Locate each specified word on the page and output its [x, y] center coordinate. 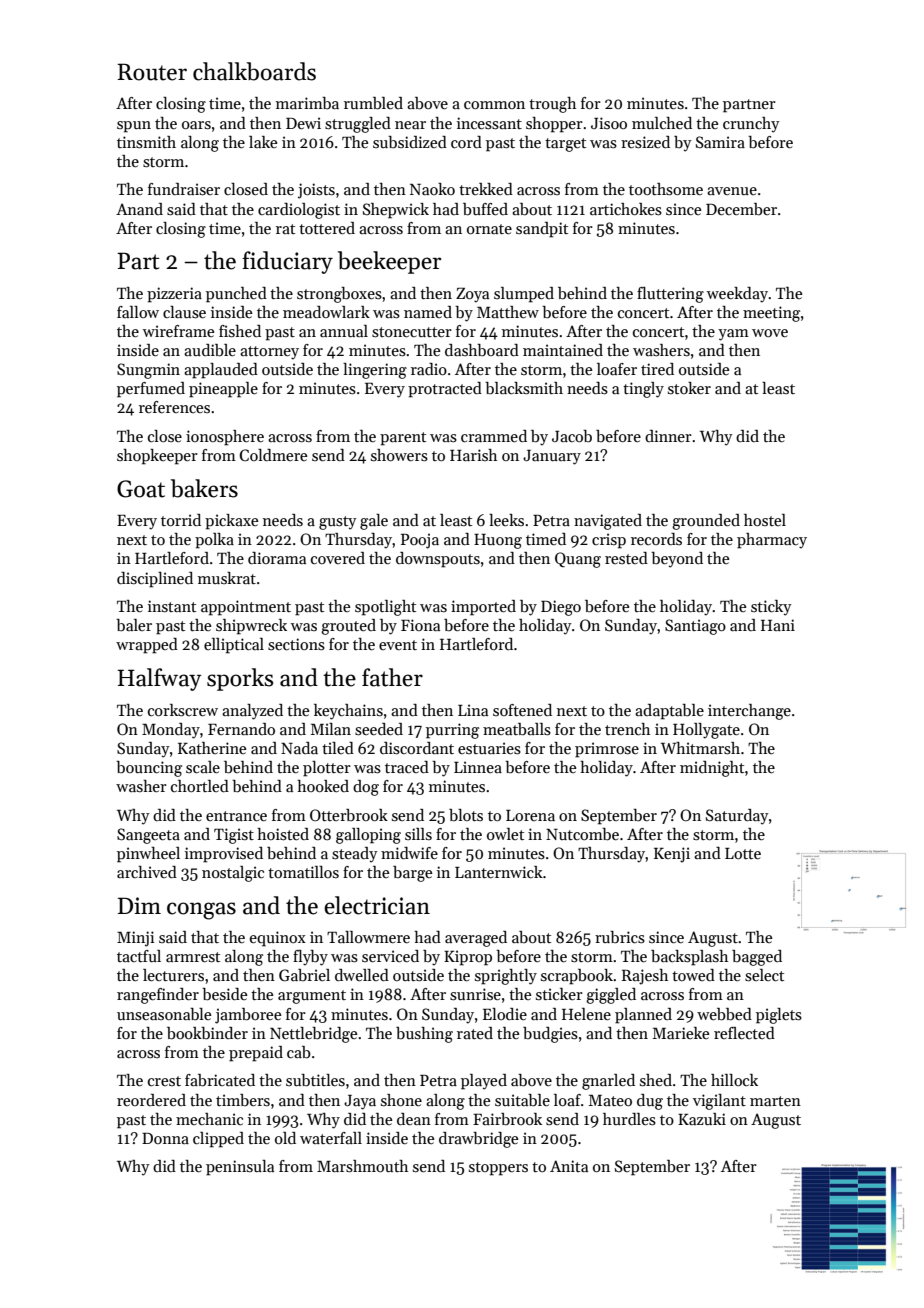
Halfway [160, 679]
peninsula [240, 1168]
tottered [327, 228]
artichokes [626, 209]
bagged [757, 958]
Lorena [530, 815]
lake [263, 142]
